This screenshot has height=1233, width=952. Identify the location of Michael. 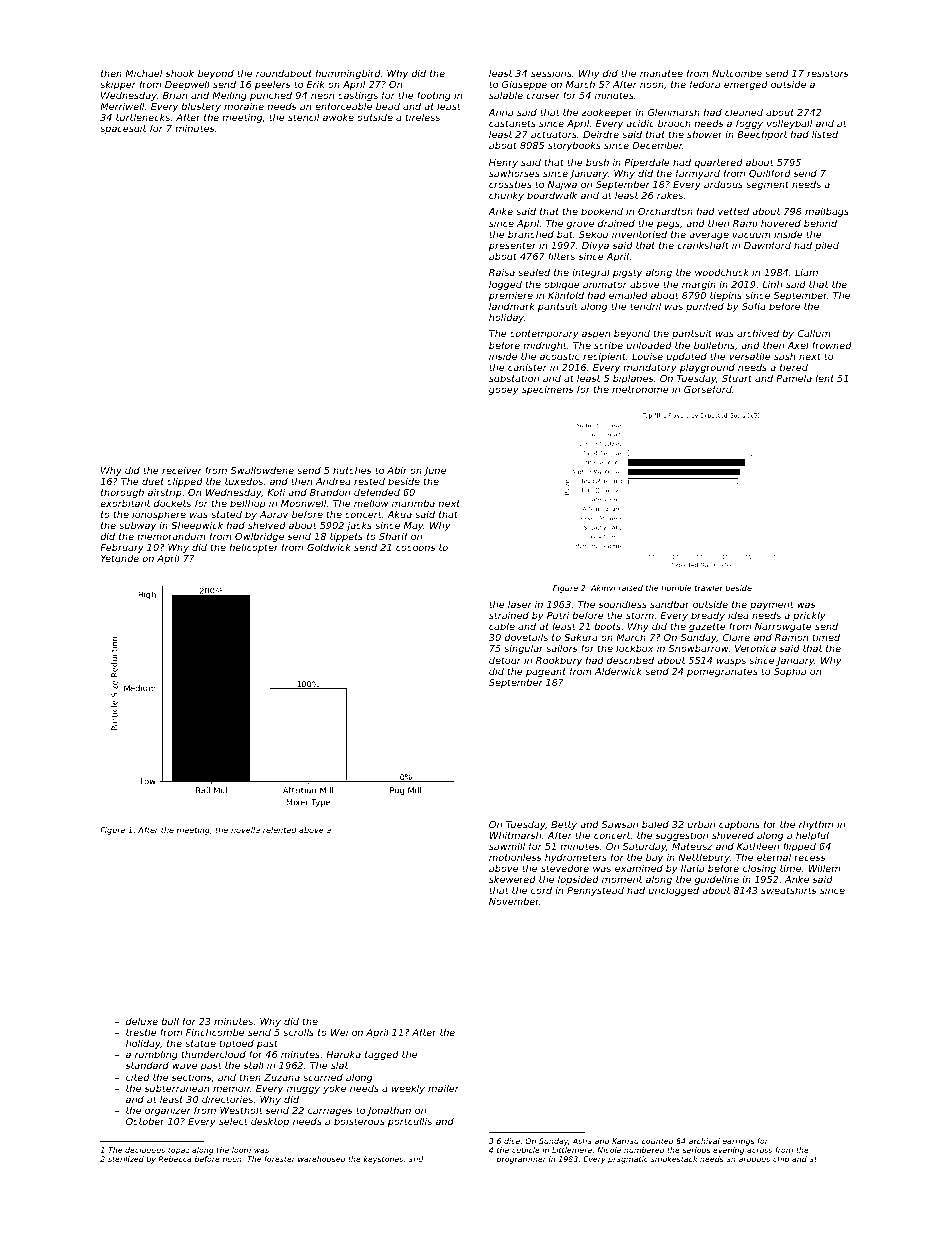
(143, 73).
